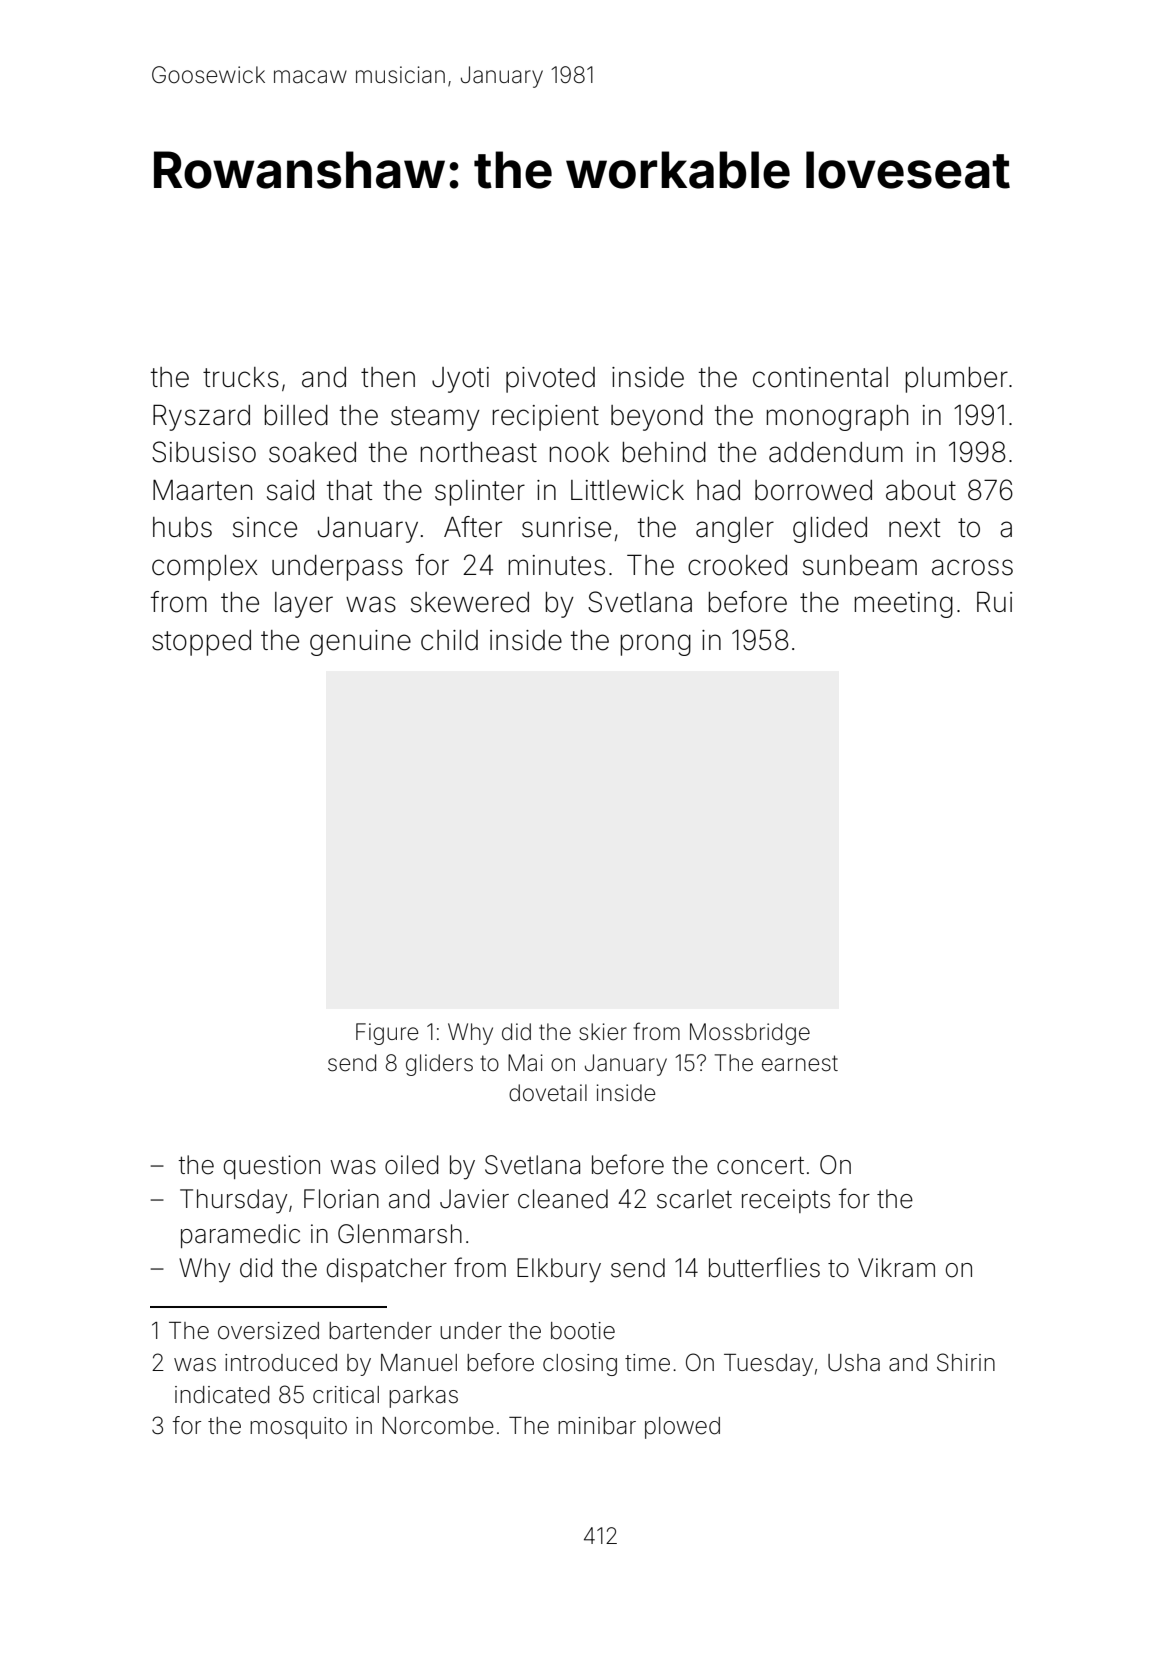 This screenshot has height=1654, width=1165. I want to click on then, so click(388, 377).
